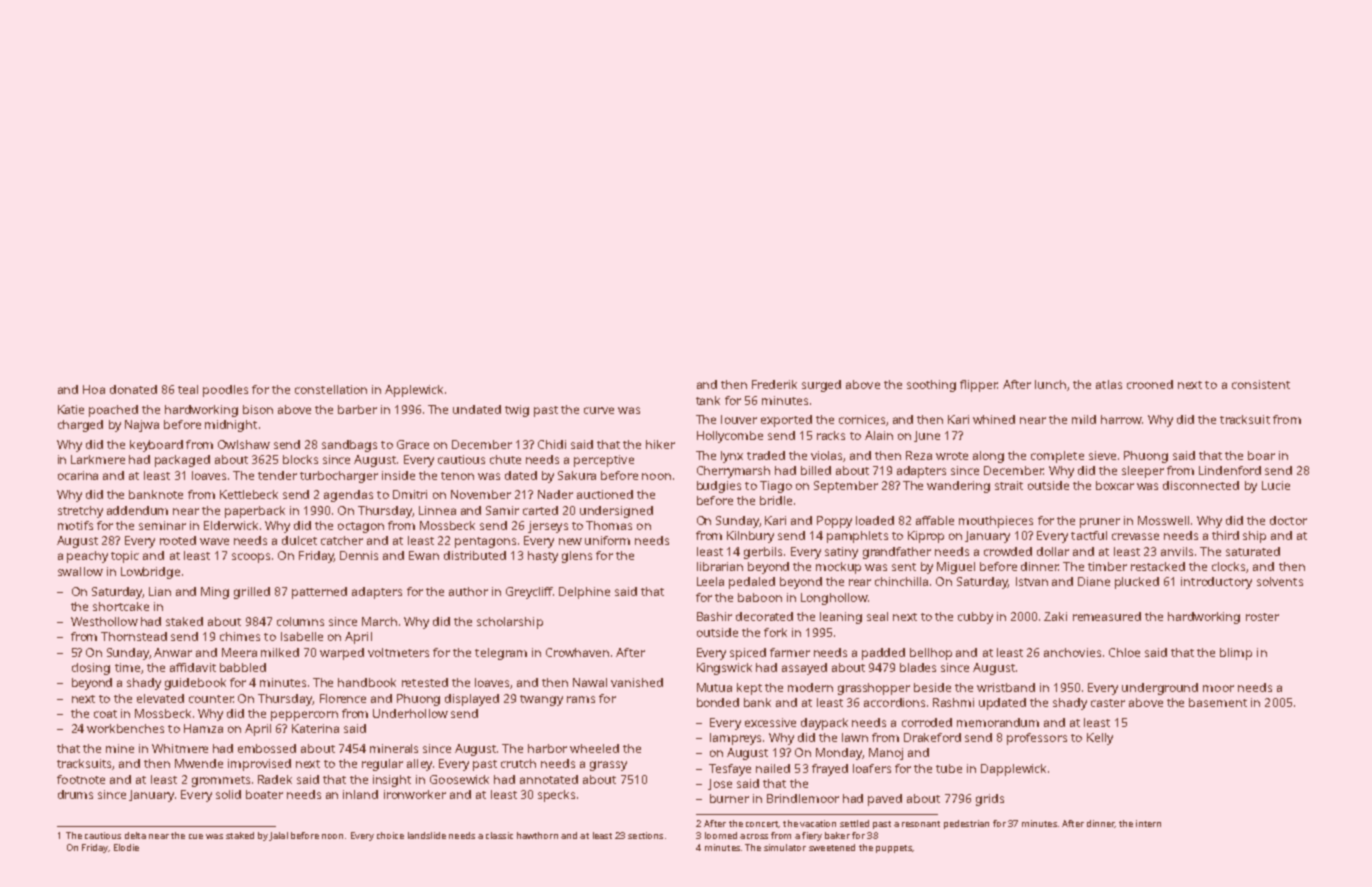 The image size is (1372, 887). Describe the element at coordinates (1261, 384) in the document. I see `consistent` at that location.
